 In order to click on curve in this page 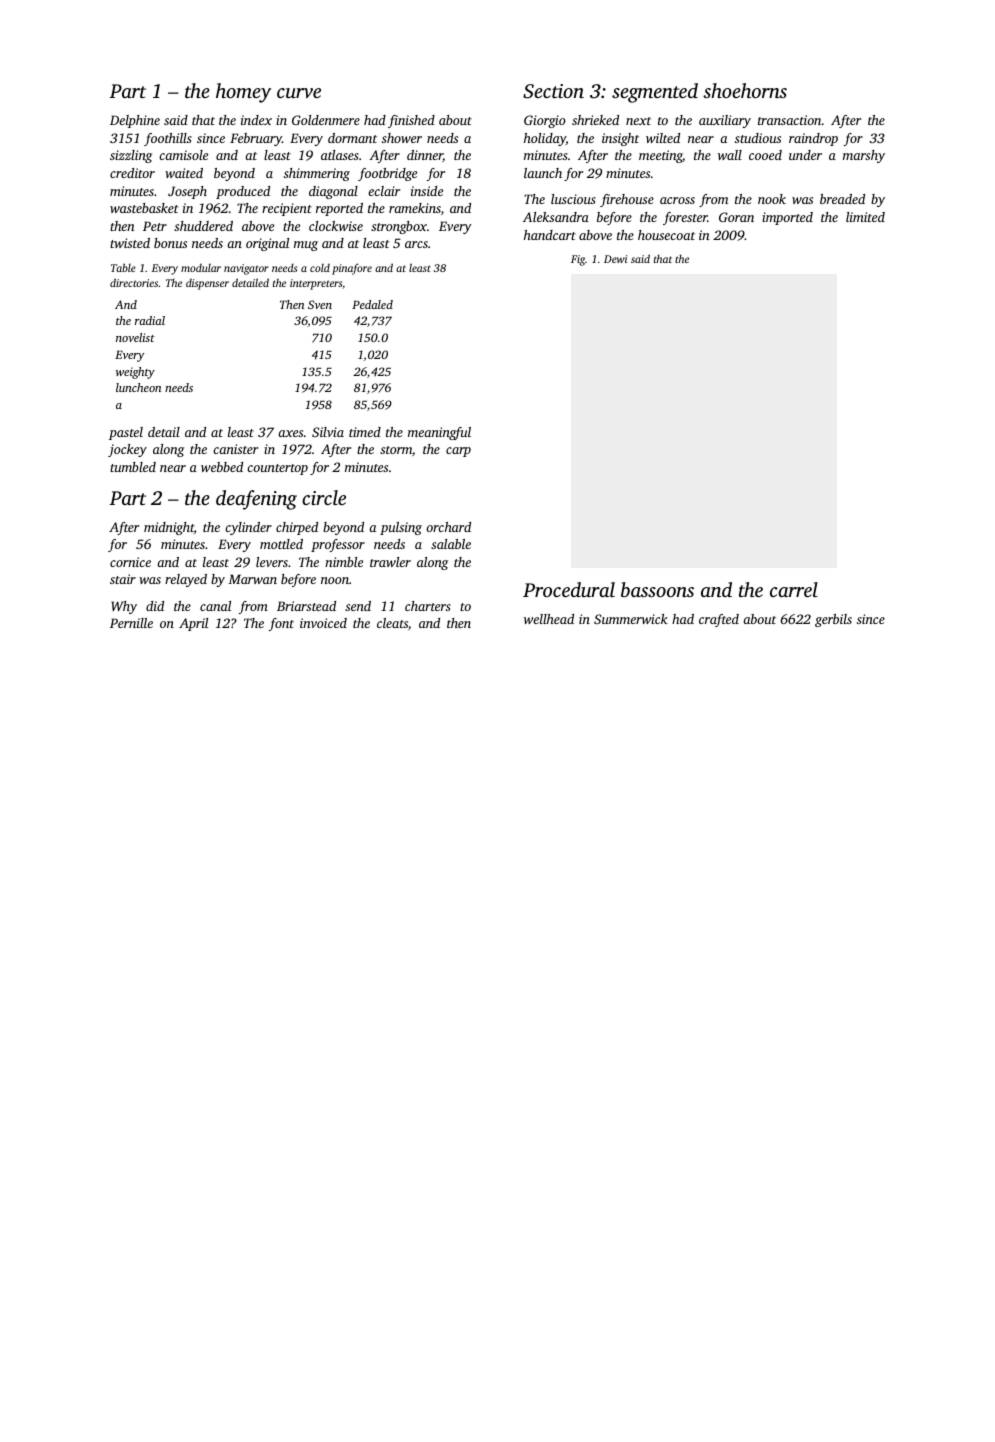, I will do `click(299, 93)`.
